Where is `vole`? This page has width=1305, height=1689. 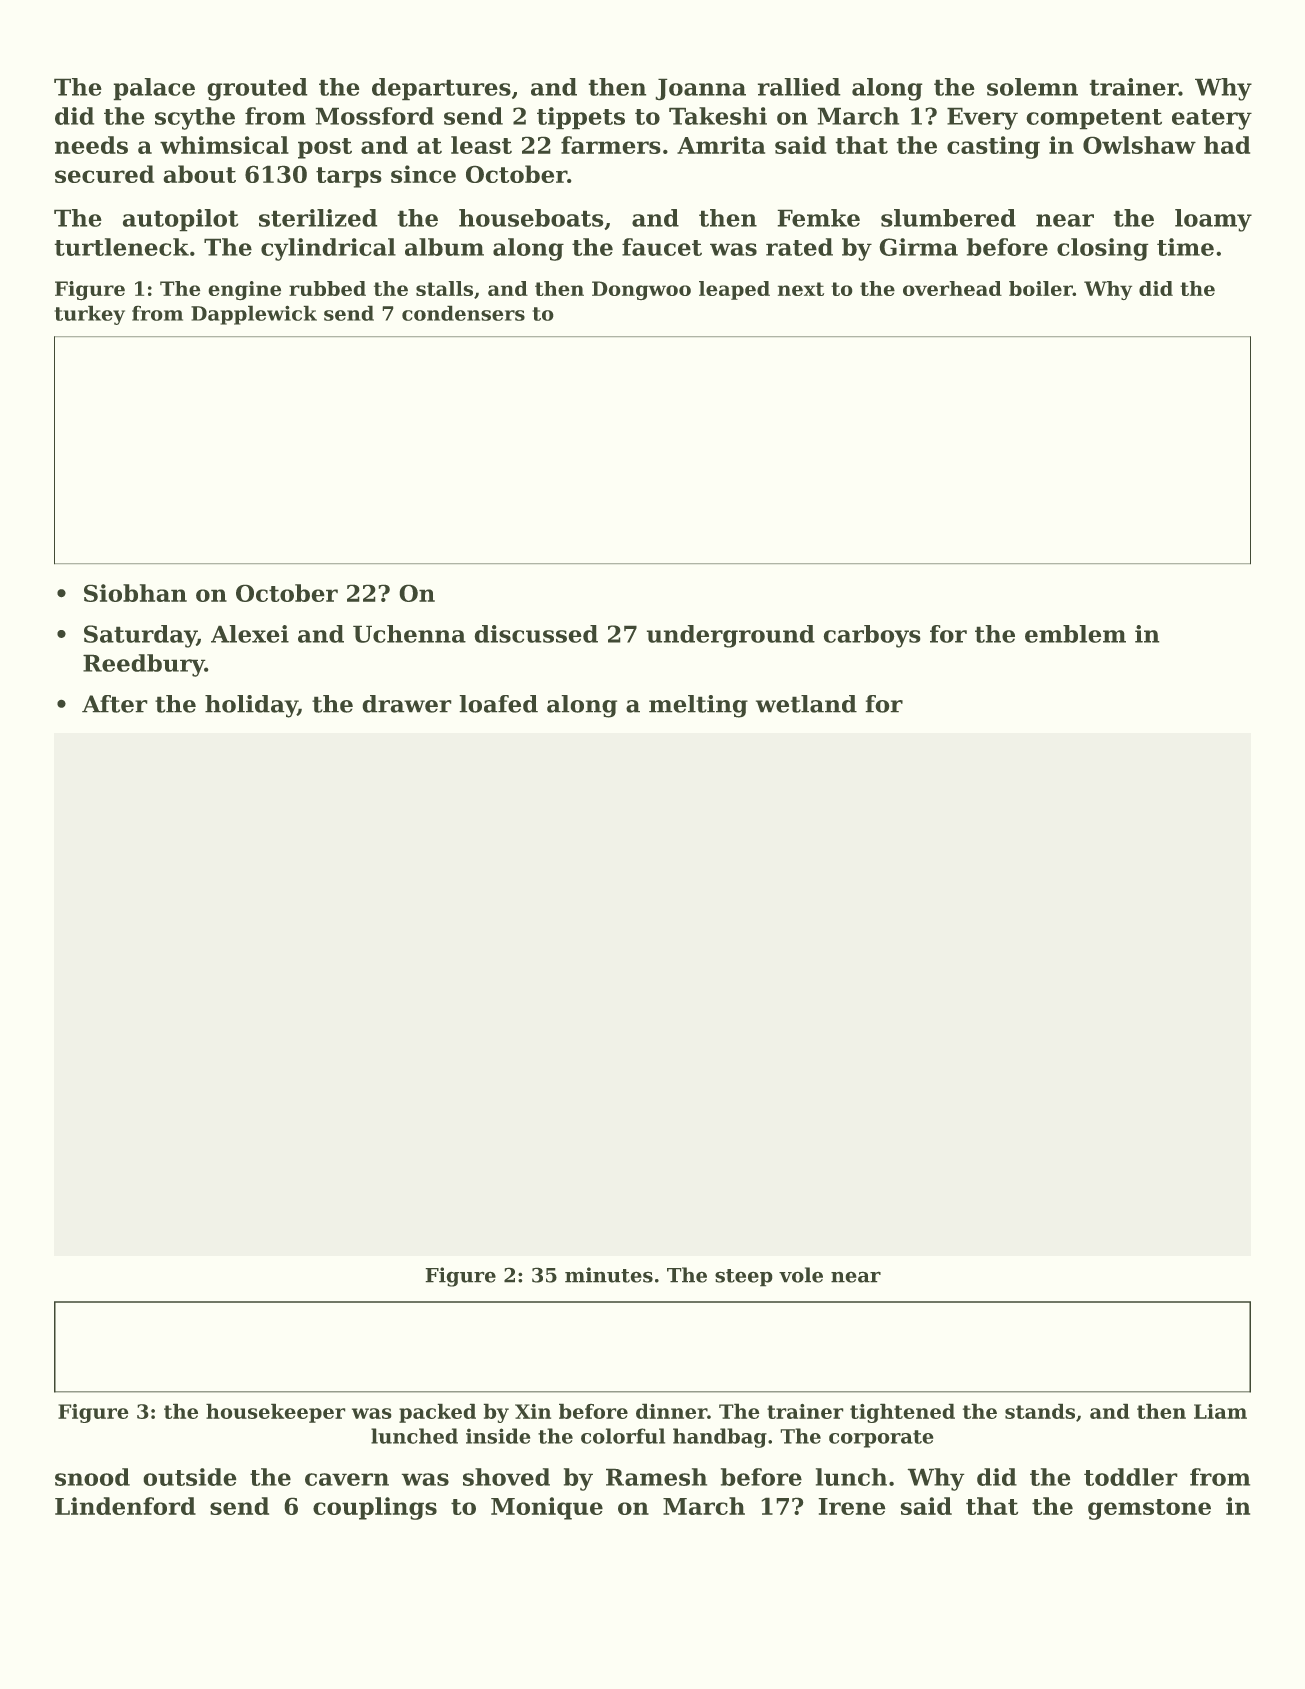
vole is located at coordinates (801, 1275).
